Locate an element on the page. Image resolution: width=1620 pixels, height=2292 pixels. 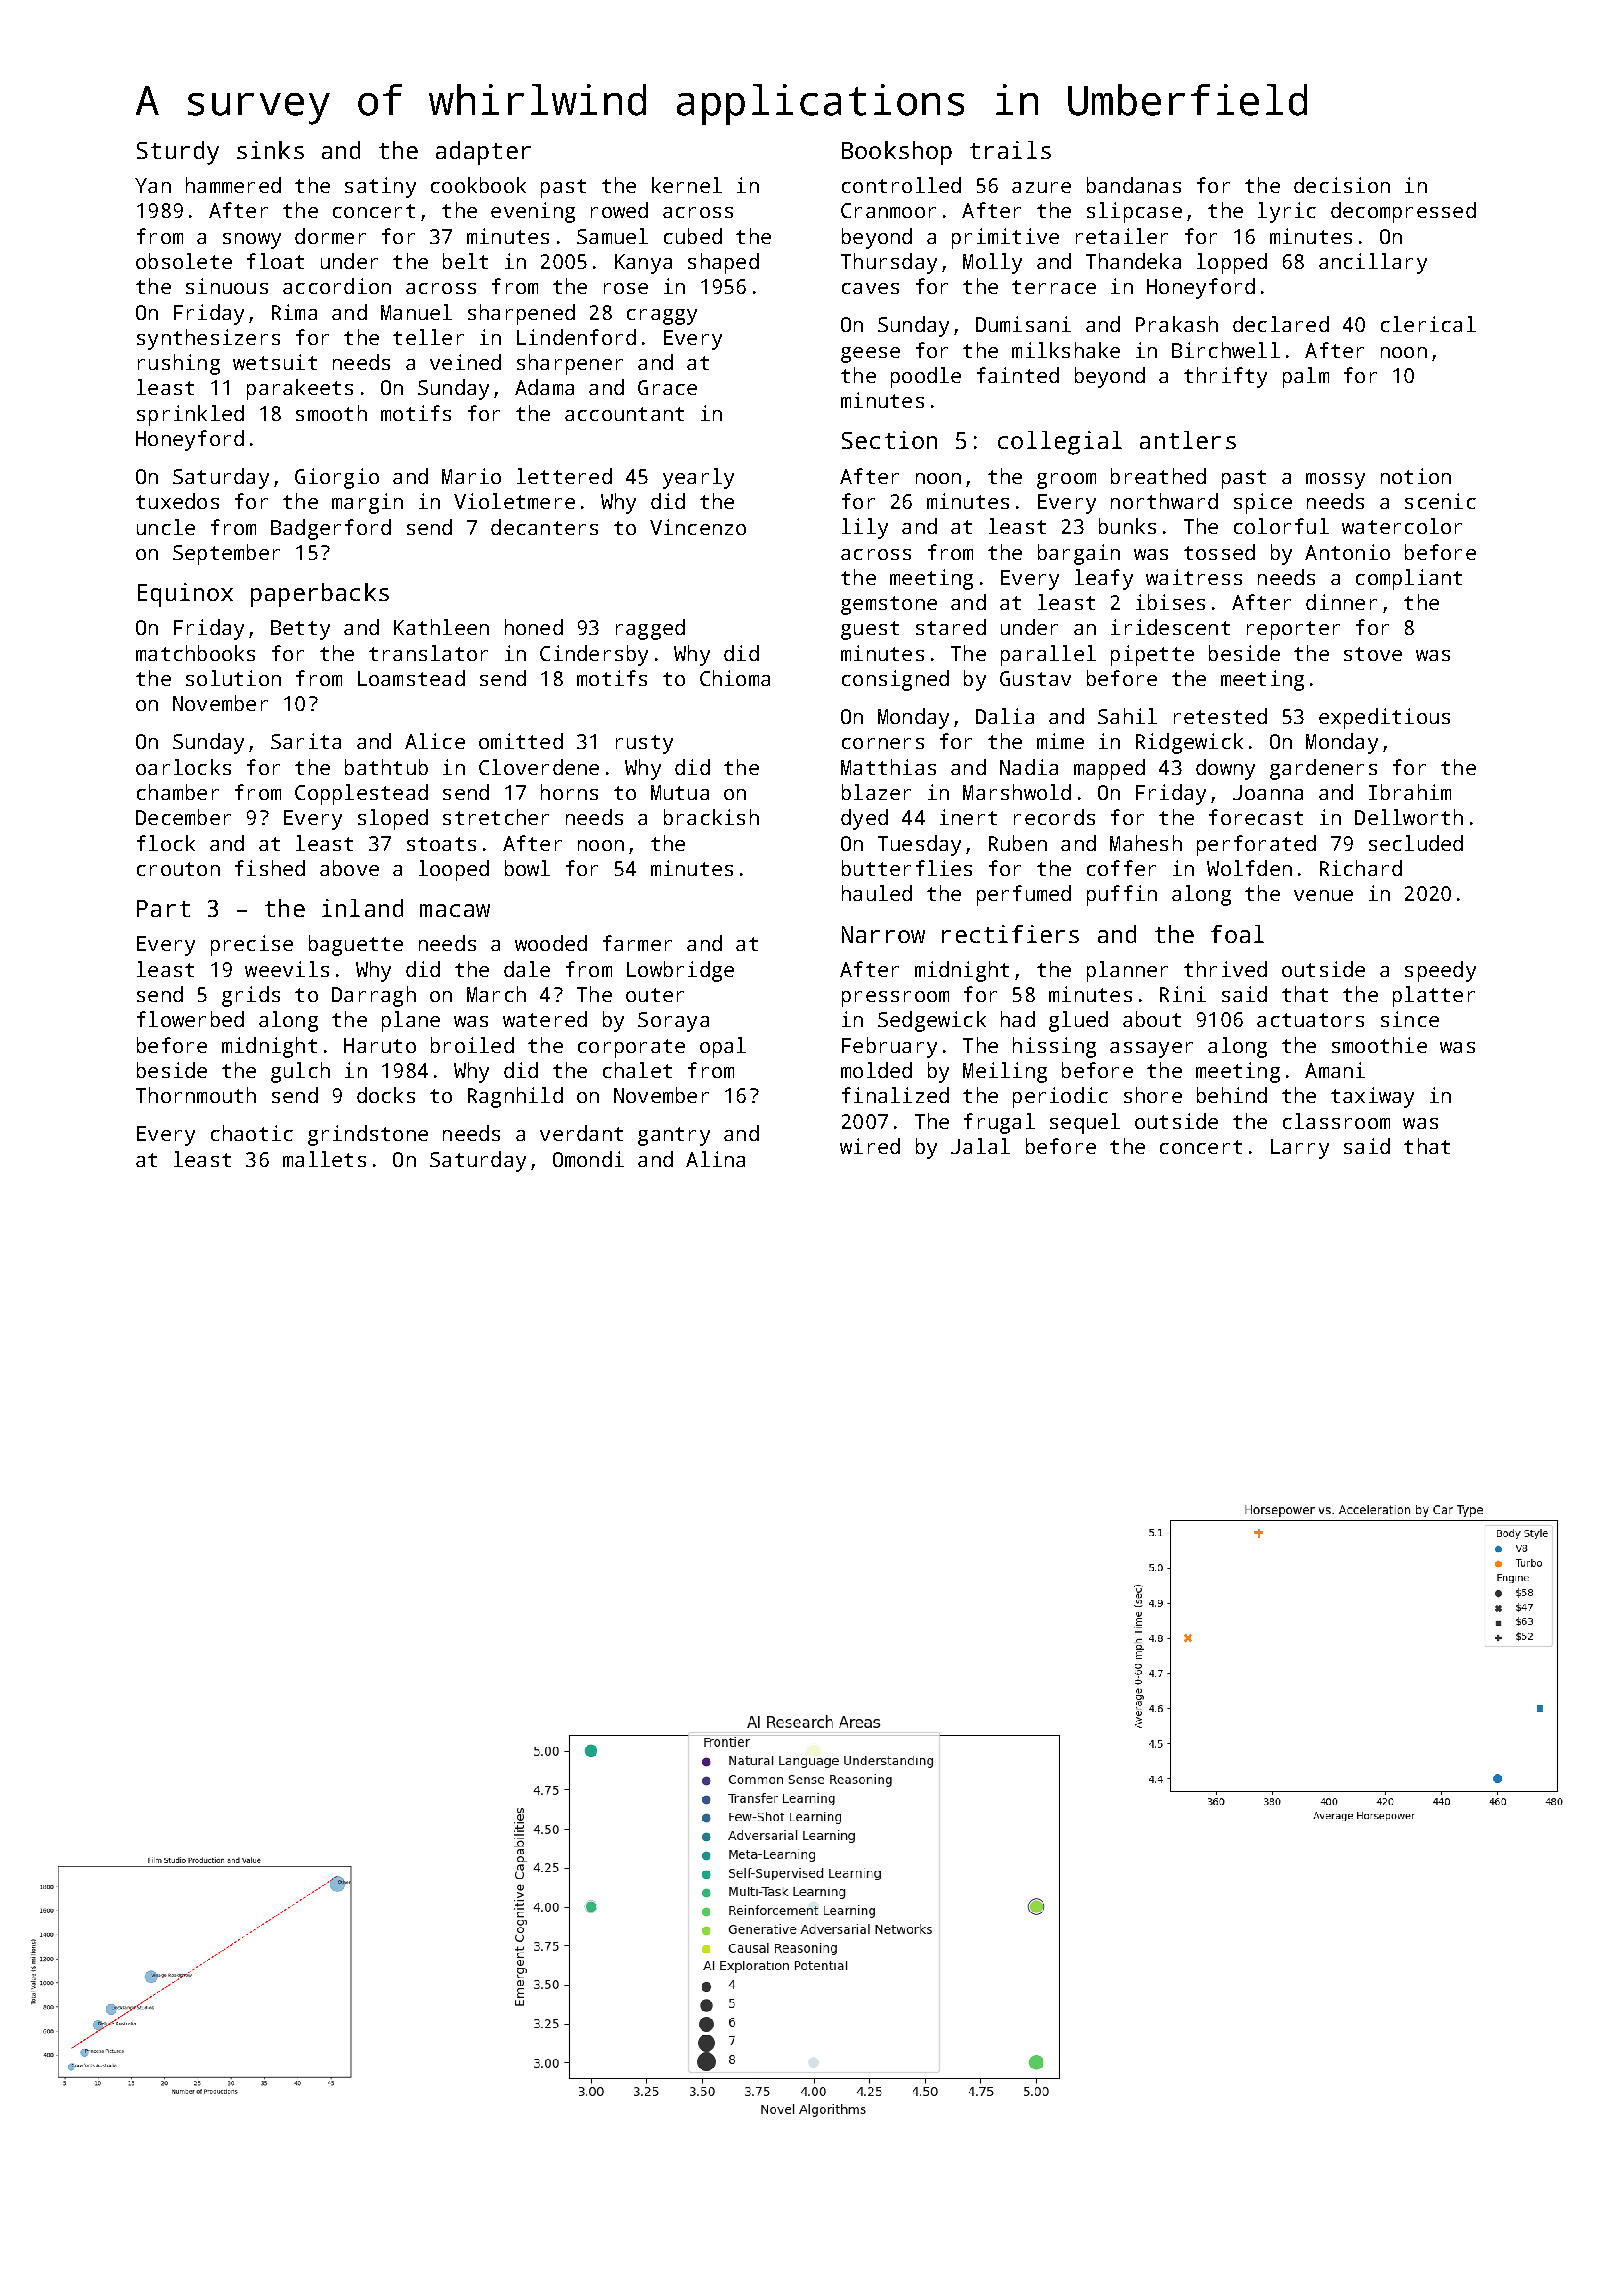
rose is located at coordinates (626, 288).
